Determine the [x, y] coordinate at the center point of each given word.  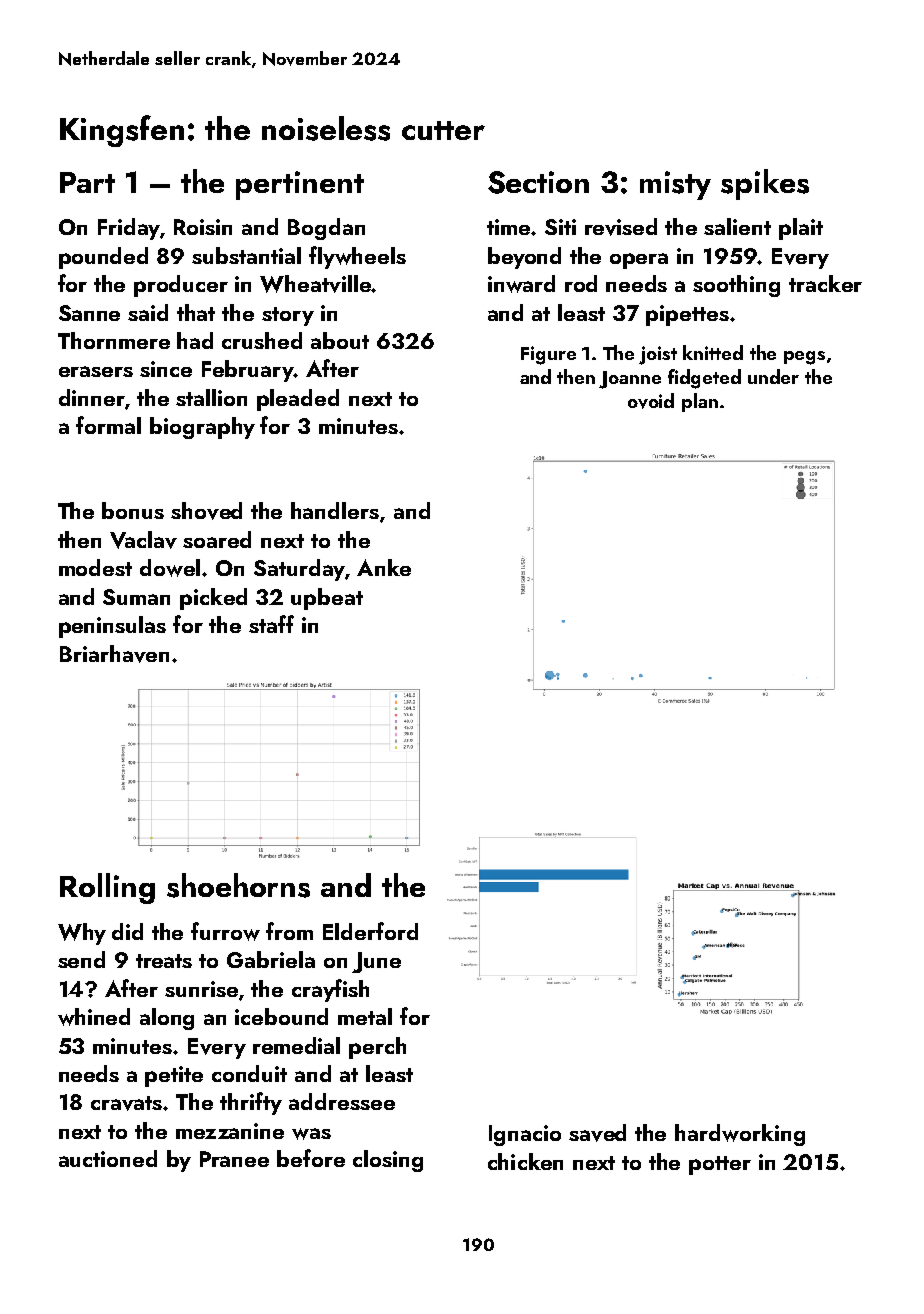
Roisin [203, 227]
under [773, 376]
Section [538, 182]
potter [720, 1165]
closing [388, 1161]
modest [95, 567]
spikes [765, 184]
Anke [384, 567]
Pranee [234, 1159]
